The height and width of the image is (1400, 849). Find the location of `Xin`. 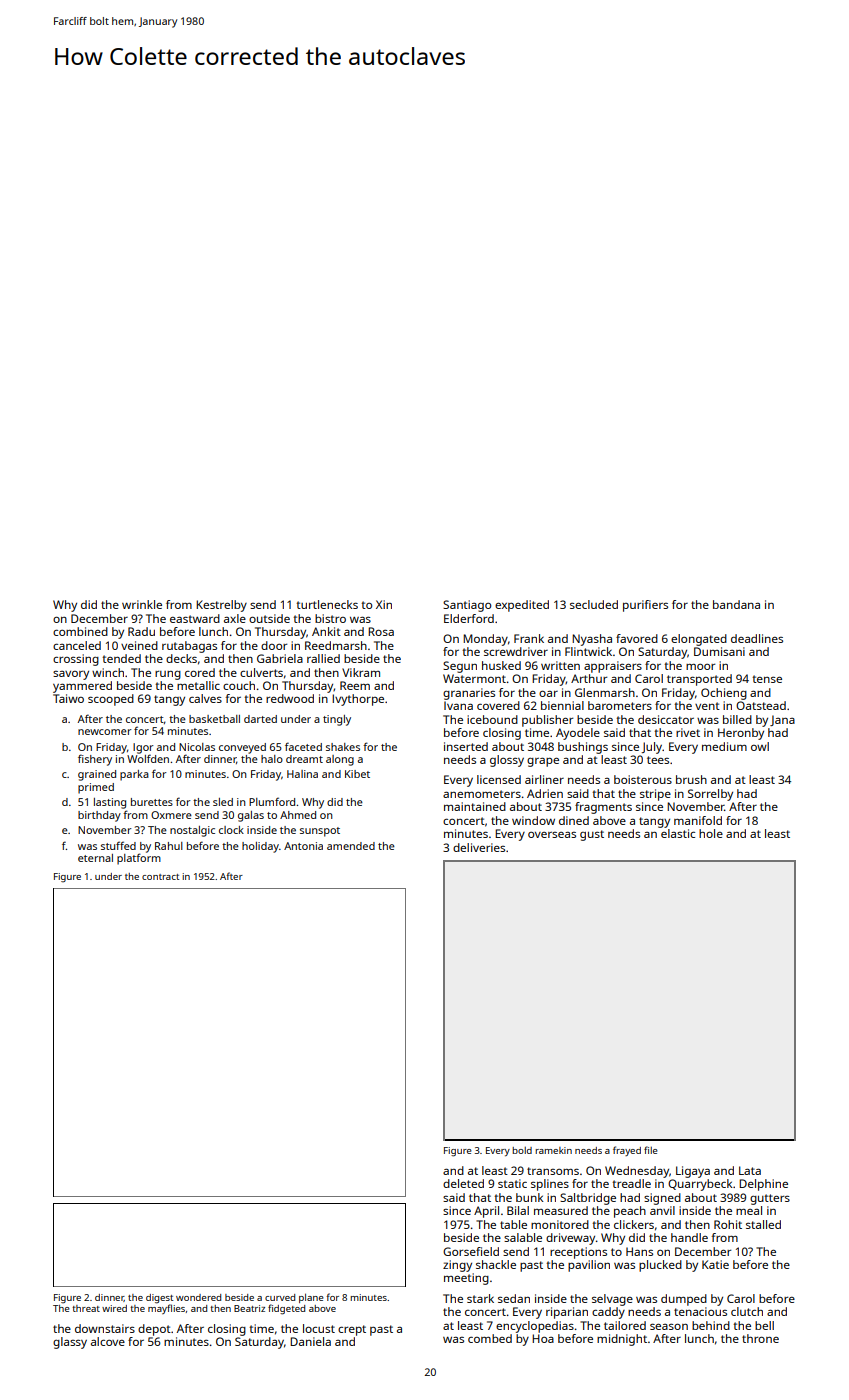

Xin is located at coordinates (384, 604).
